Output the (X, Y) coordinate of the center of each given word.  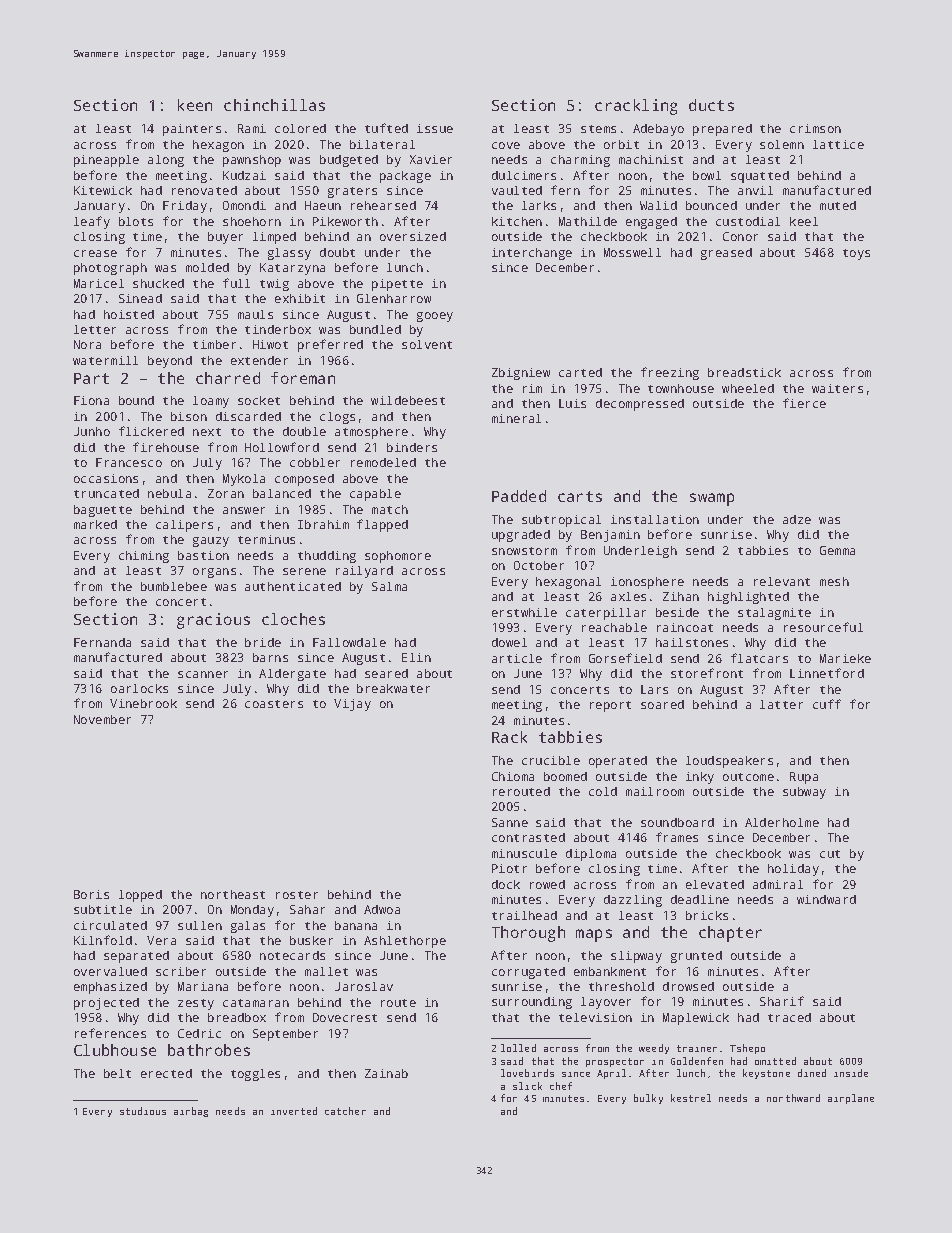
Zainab (386, 1073)
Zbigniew (521, 374)
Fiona (91, 400)
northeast (233, 894)
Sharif (782, 1001)
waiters (837, 388)
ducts (711, 105)
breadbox (237, 1017)
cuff (827, 704)
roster (297, 895)
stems (598, 129)
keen (195, 105)
